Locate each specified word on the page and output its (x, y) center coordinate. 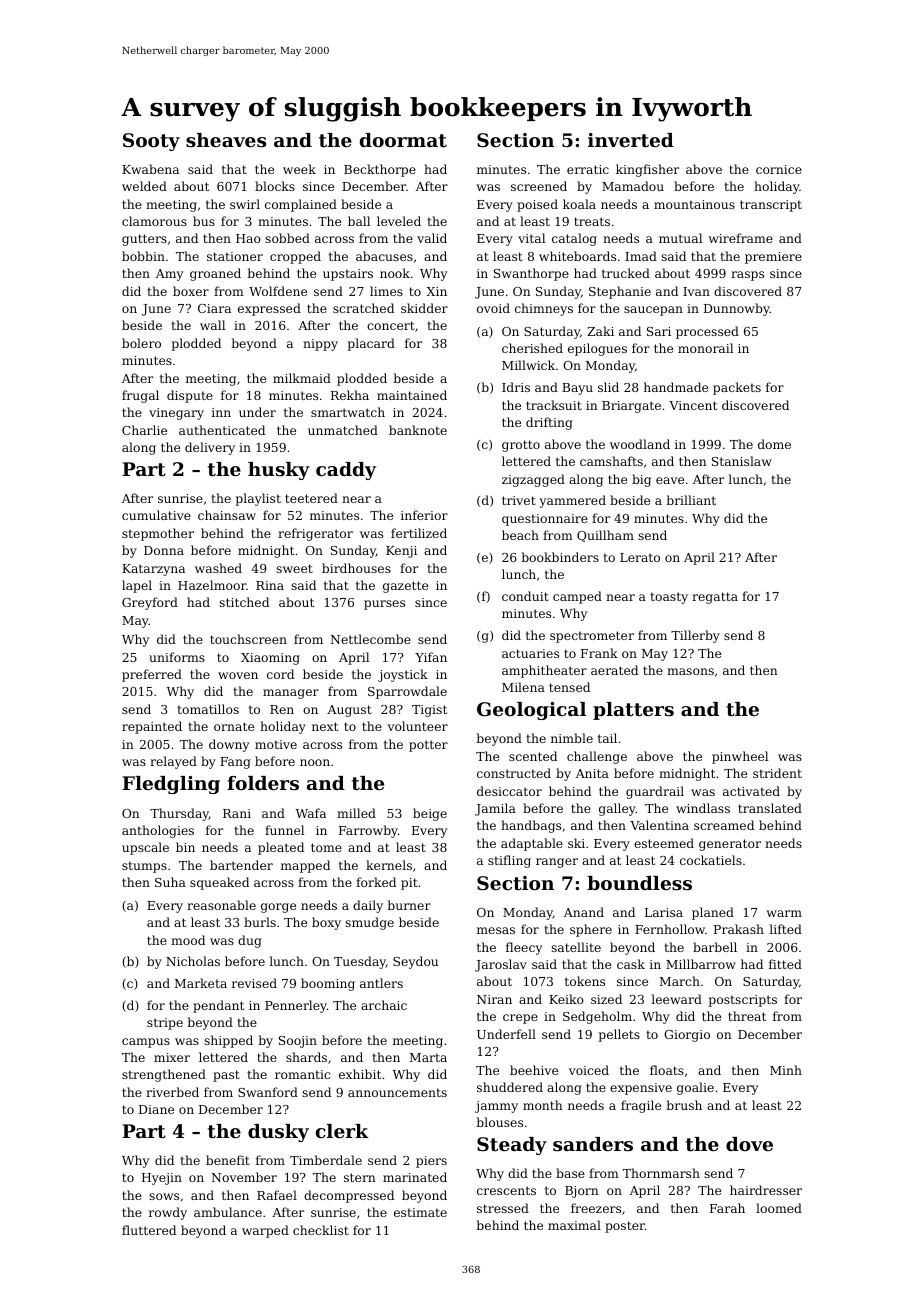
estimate (420, 1212)
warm (784, 913)
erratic (588, 169)
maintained (412, 395)
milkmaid (302, 378)
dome (774, 444)
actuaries (530, 653)
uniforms (177, 657)
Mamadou (633, 186)
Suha (170, 882)
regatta (715, 598)
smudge (369, 923)
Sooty (151, 142)
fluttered (149, 1230)
